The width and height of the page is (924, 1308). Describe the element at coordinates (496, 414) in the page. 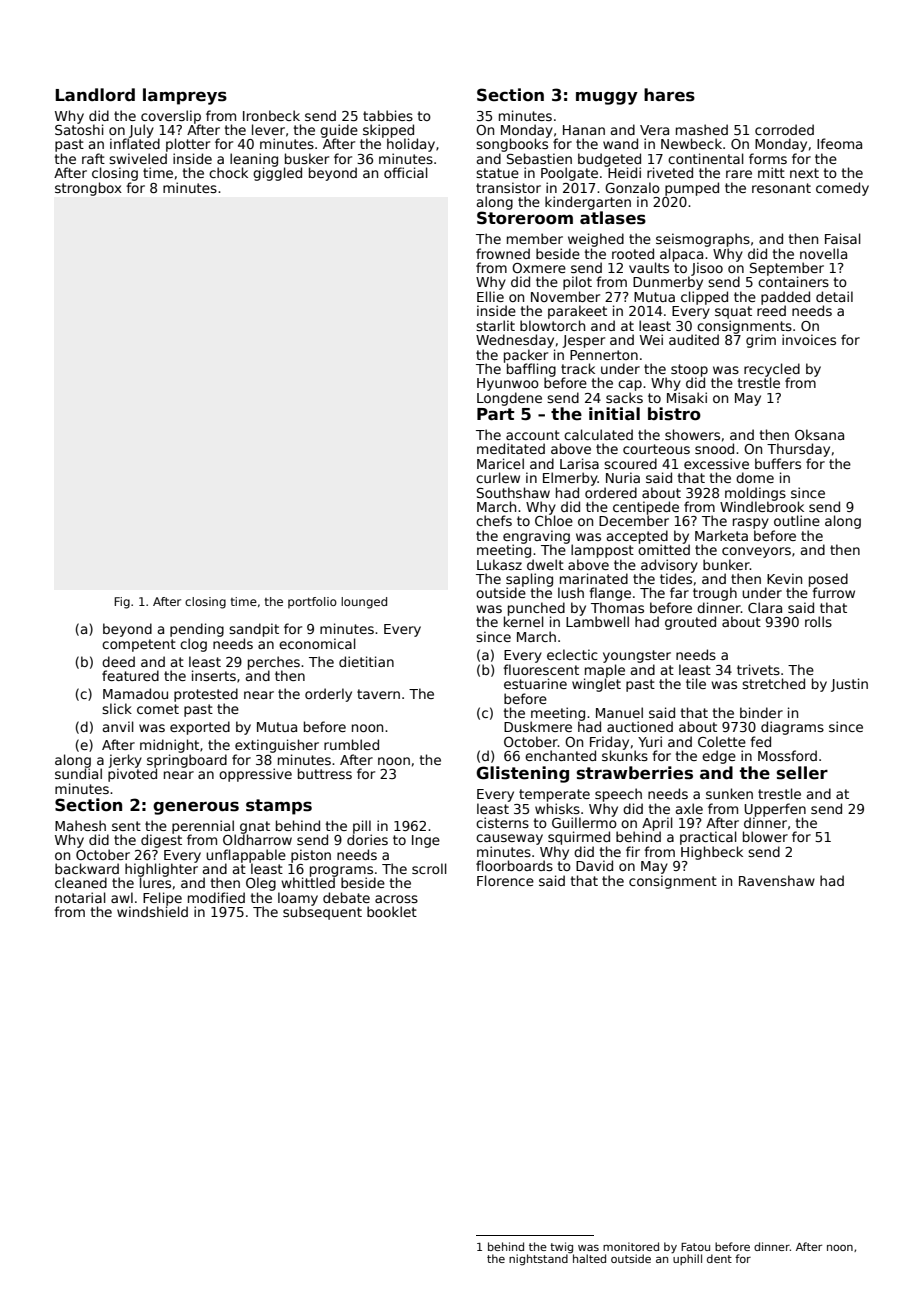

I see `Part` at that location.
